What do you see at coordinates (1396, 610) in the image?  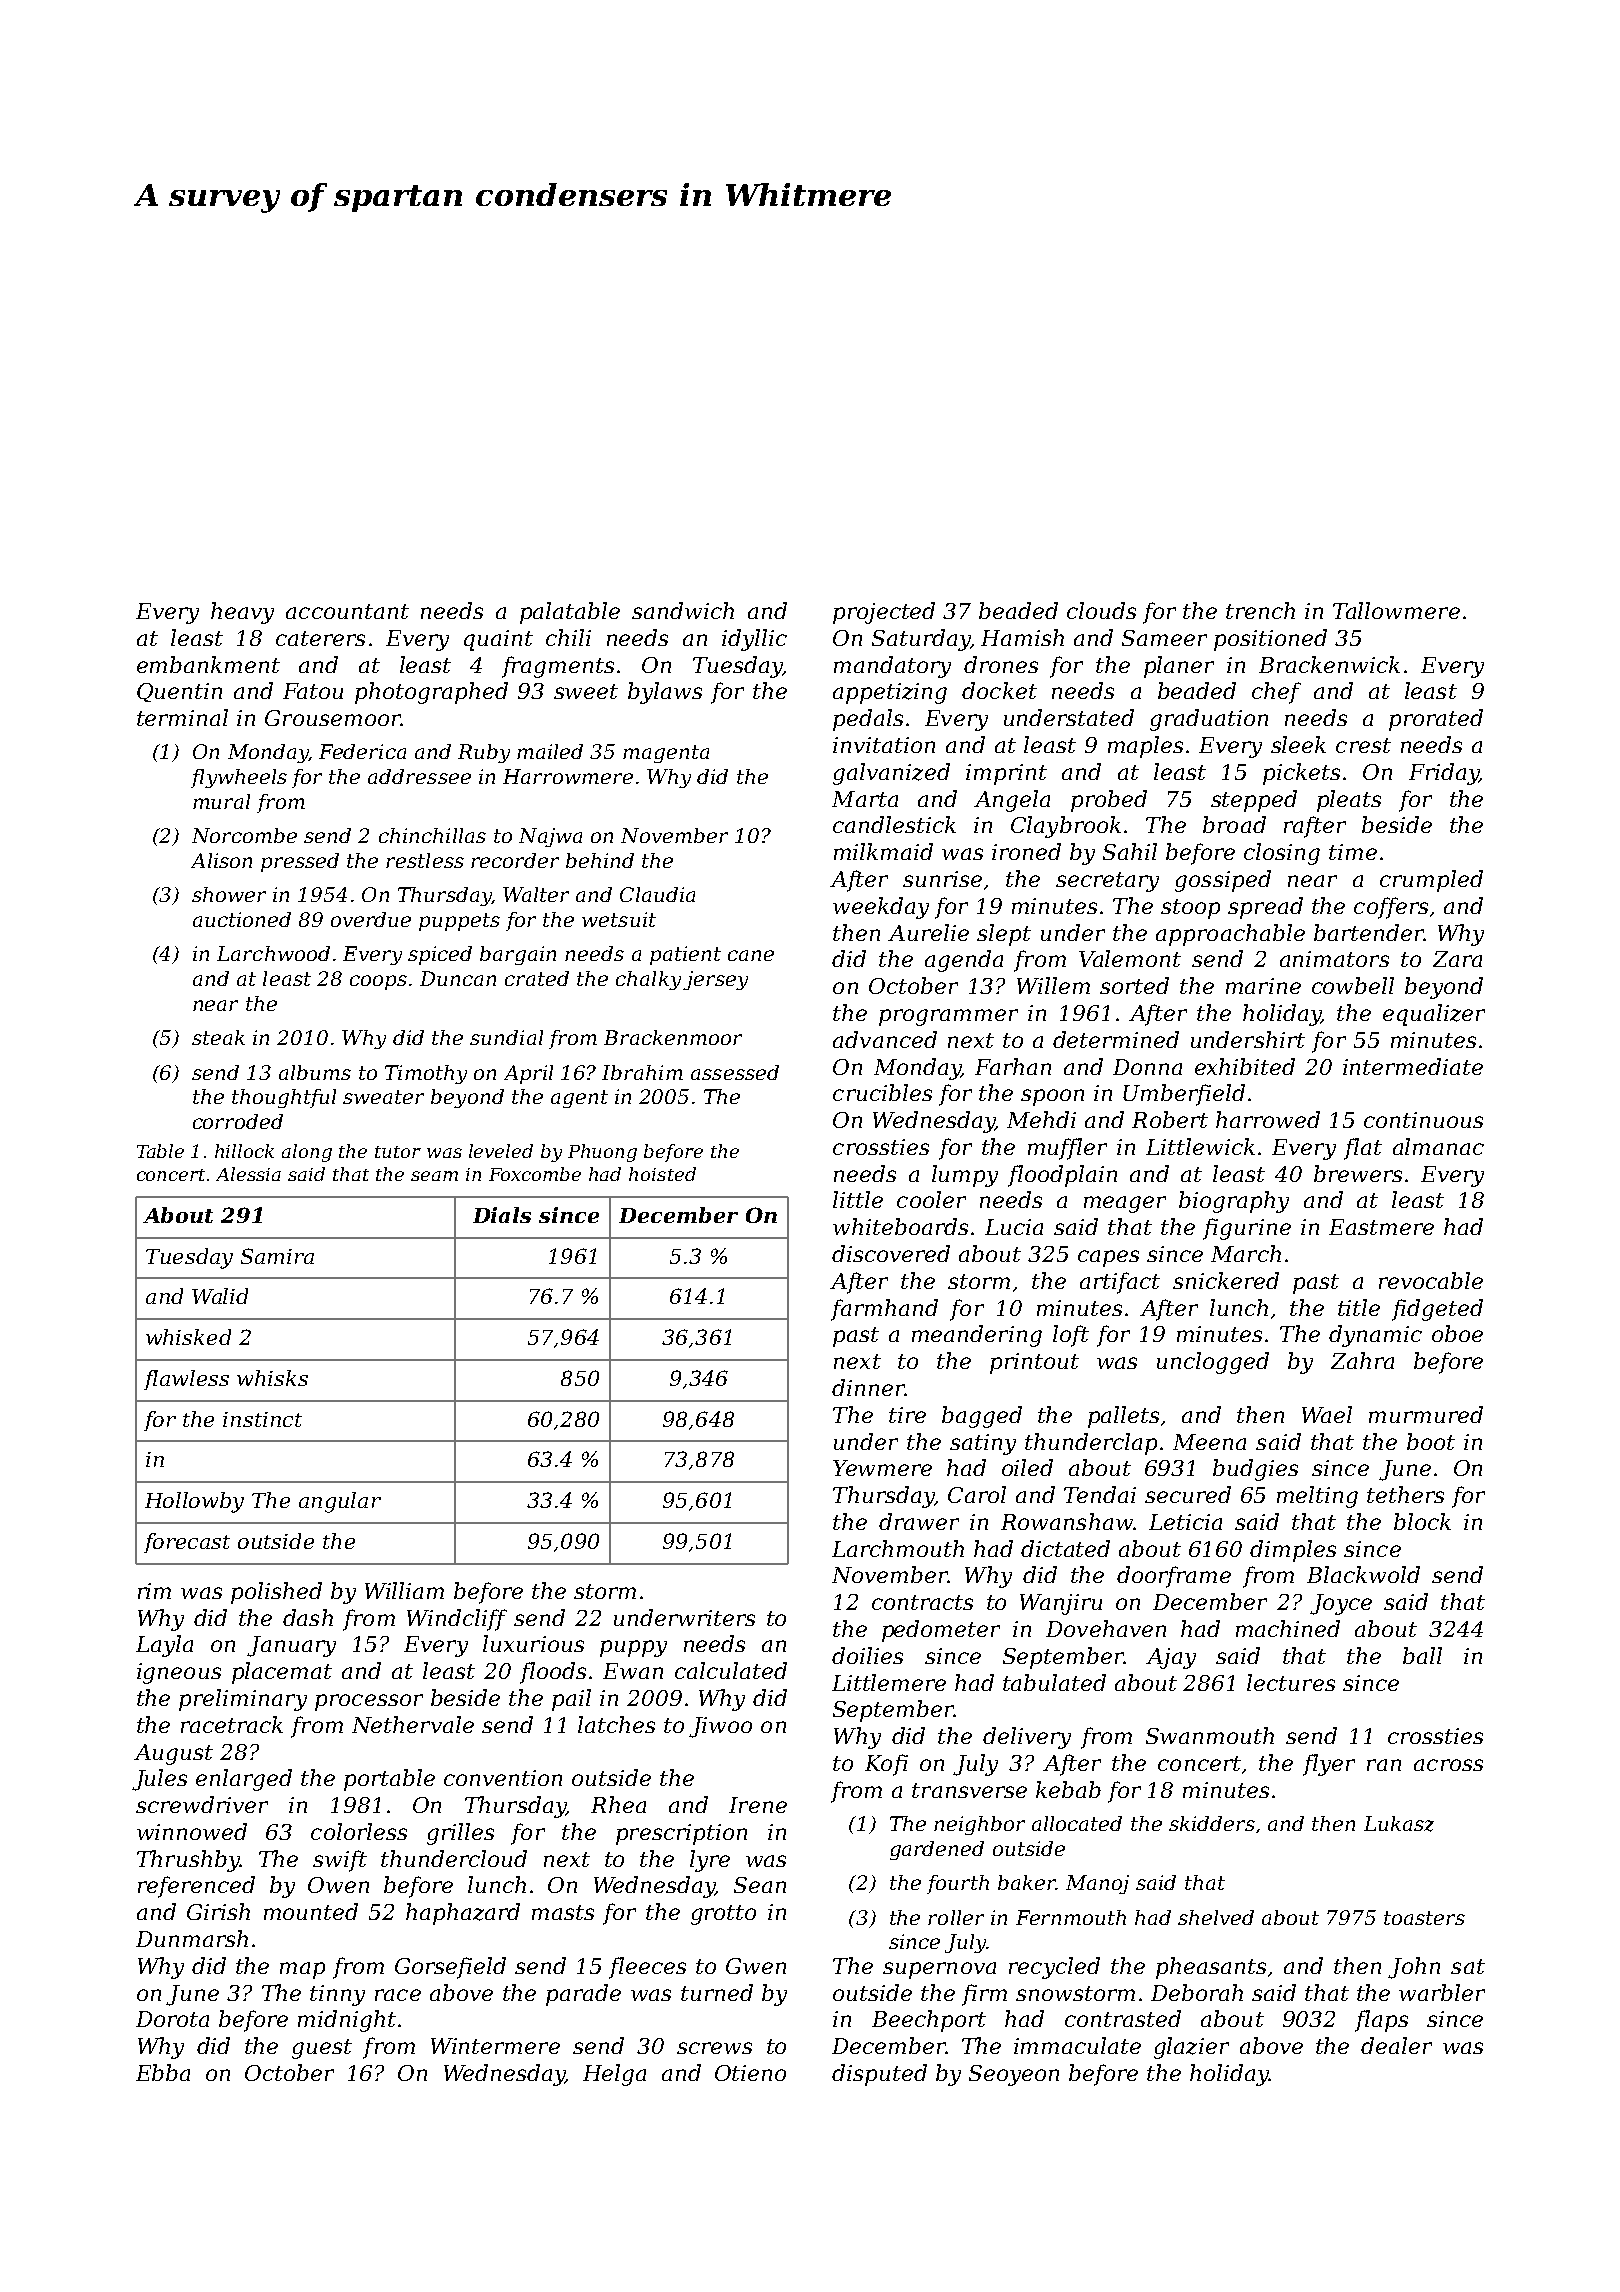 I see `Tallowmere` at bounding box center [1396, 610].
